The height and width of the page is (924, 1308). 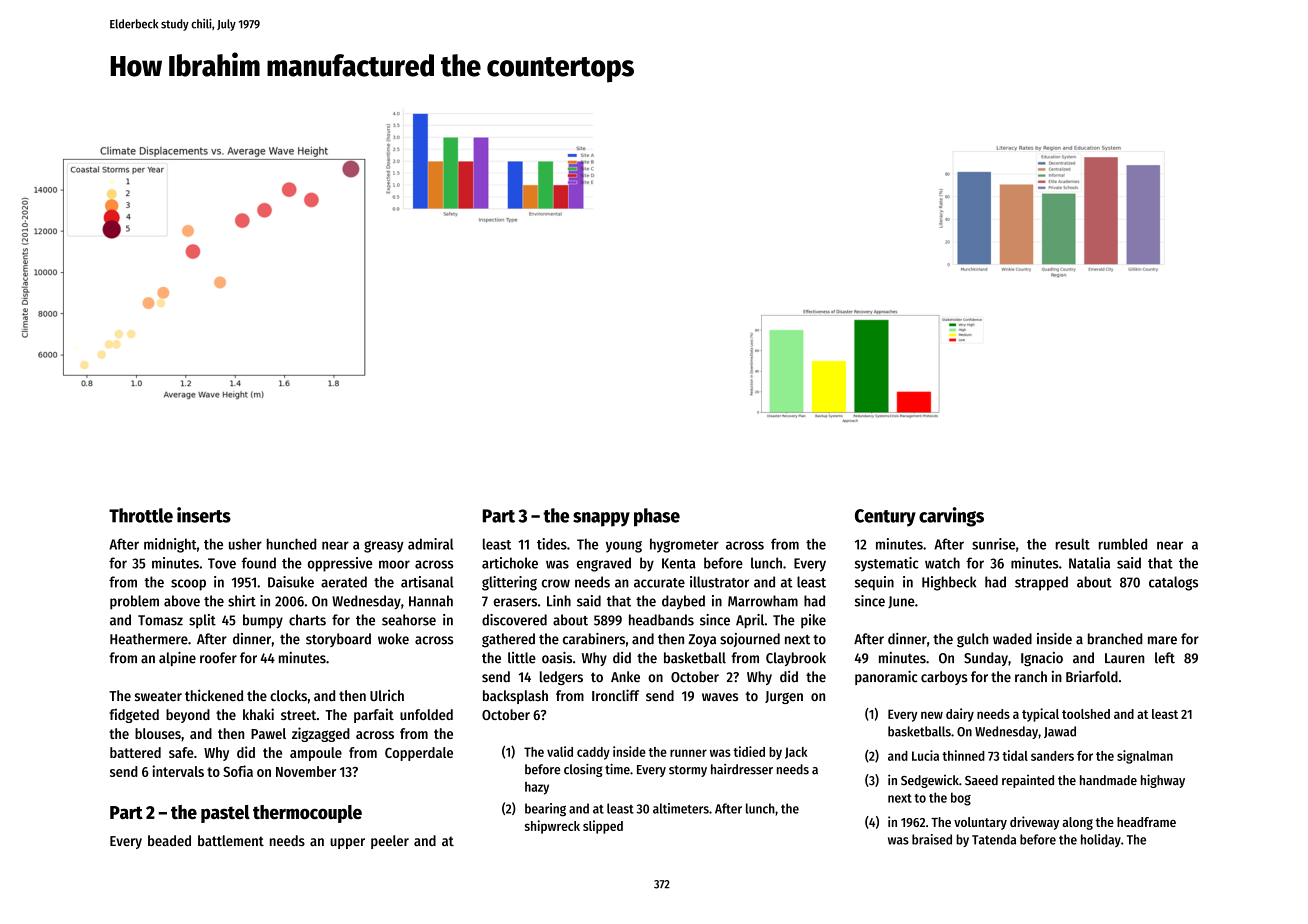 I want to click on beaded, so click(x=169, y=840).
